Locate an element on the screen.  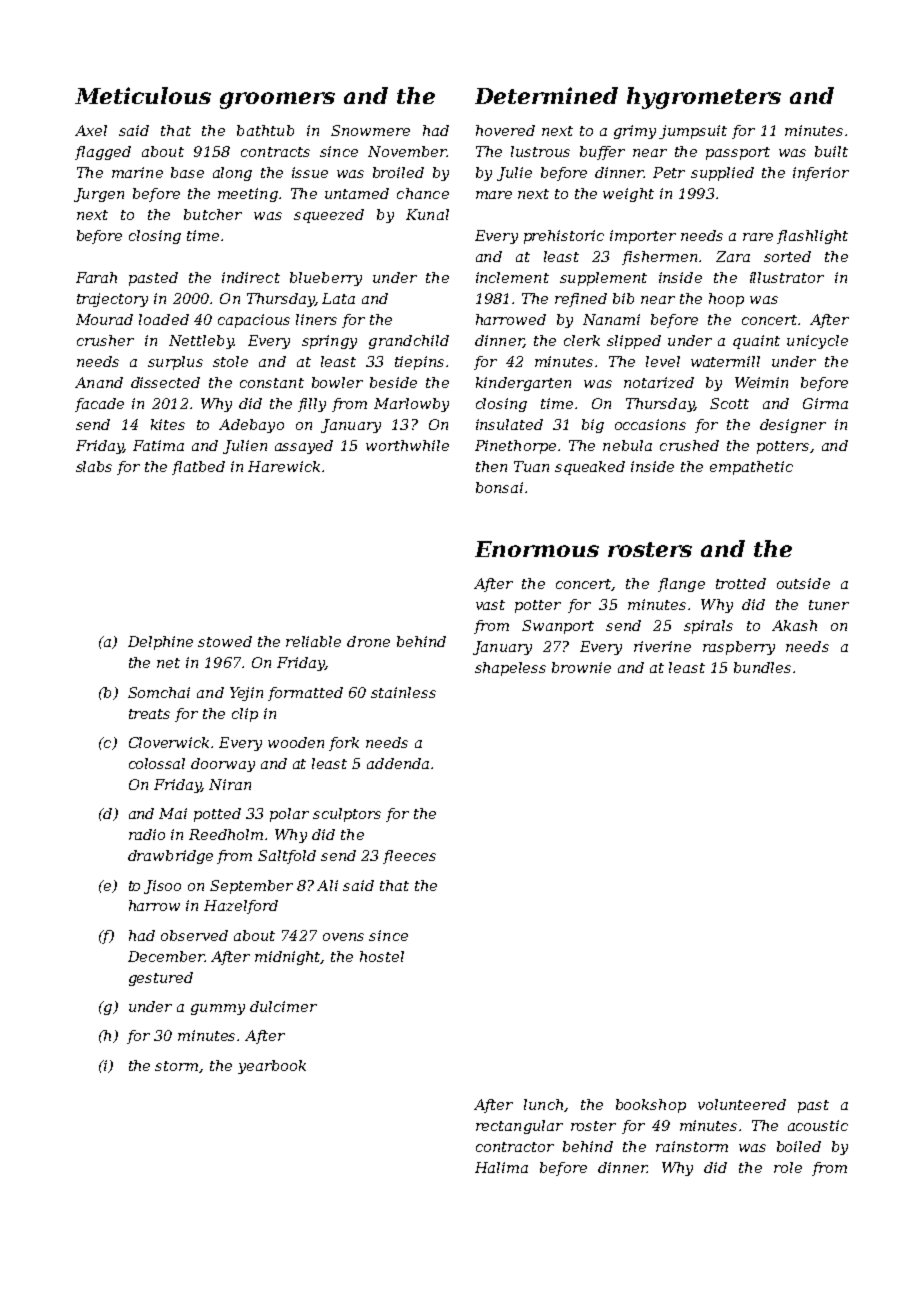
fork is located at coordinates (344, 744).
